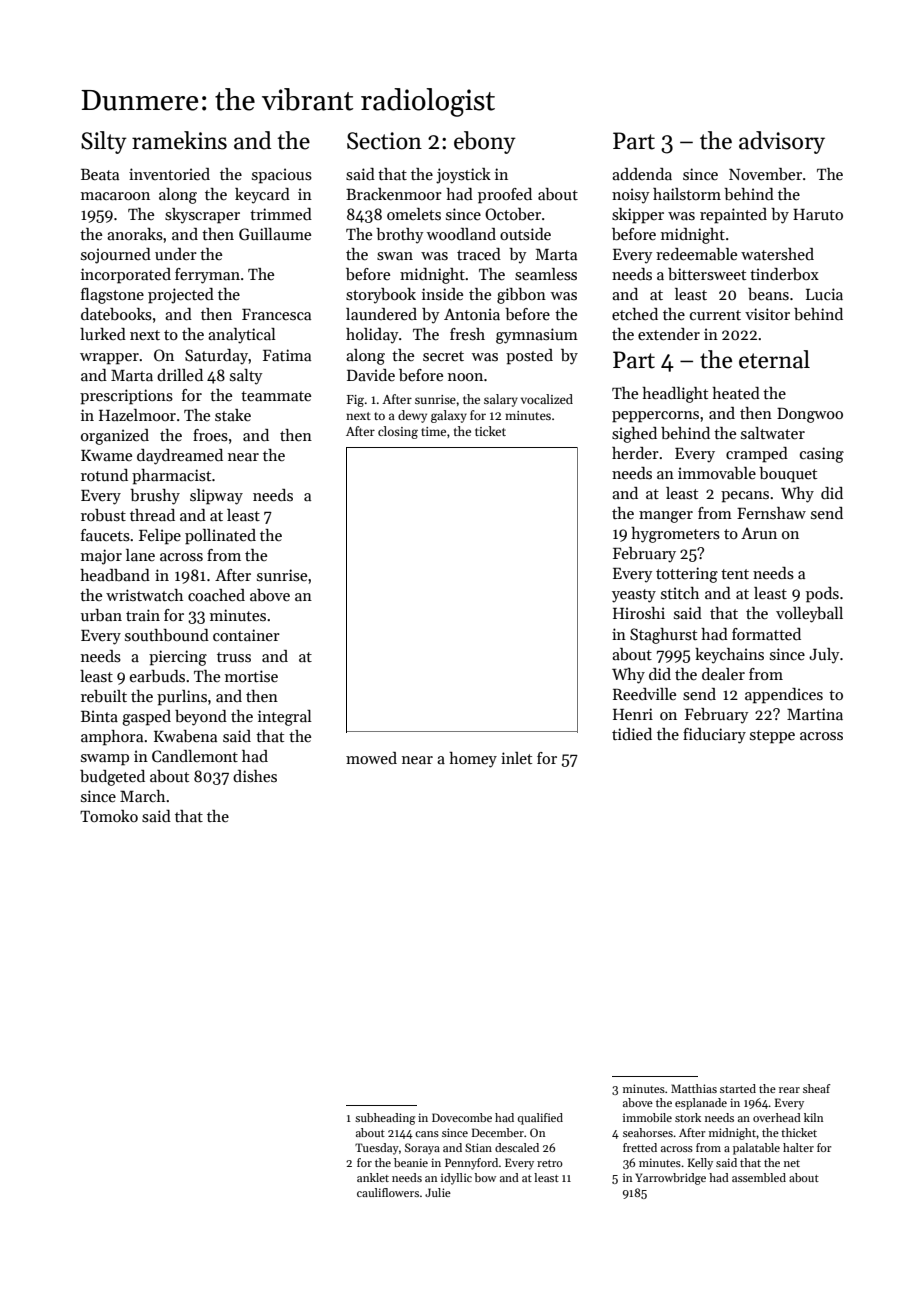 This screenshot has height=1308, width=924. Describe the element at coordinates (449, 416) in the screenshot. I see `galaxy` at that location.
